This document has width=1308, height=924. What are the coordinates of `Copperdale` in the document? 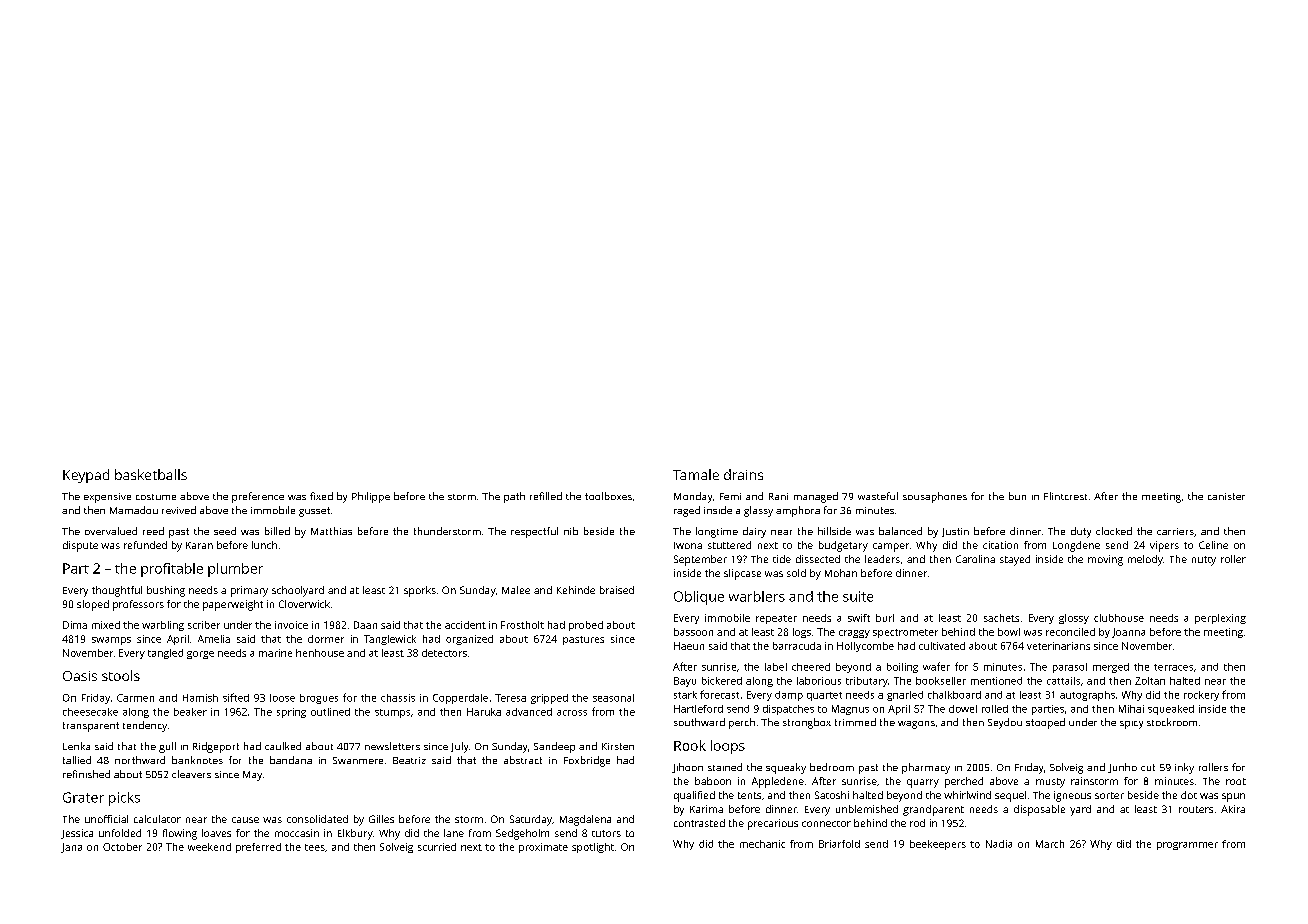 It's located at (460, 699).
